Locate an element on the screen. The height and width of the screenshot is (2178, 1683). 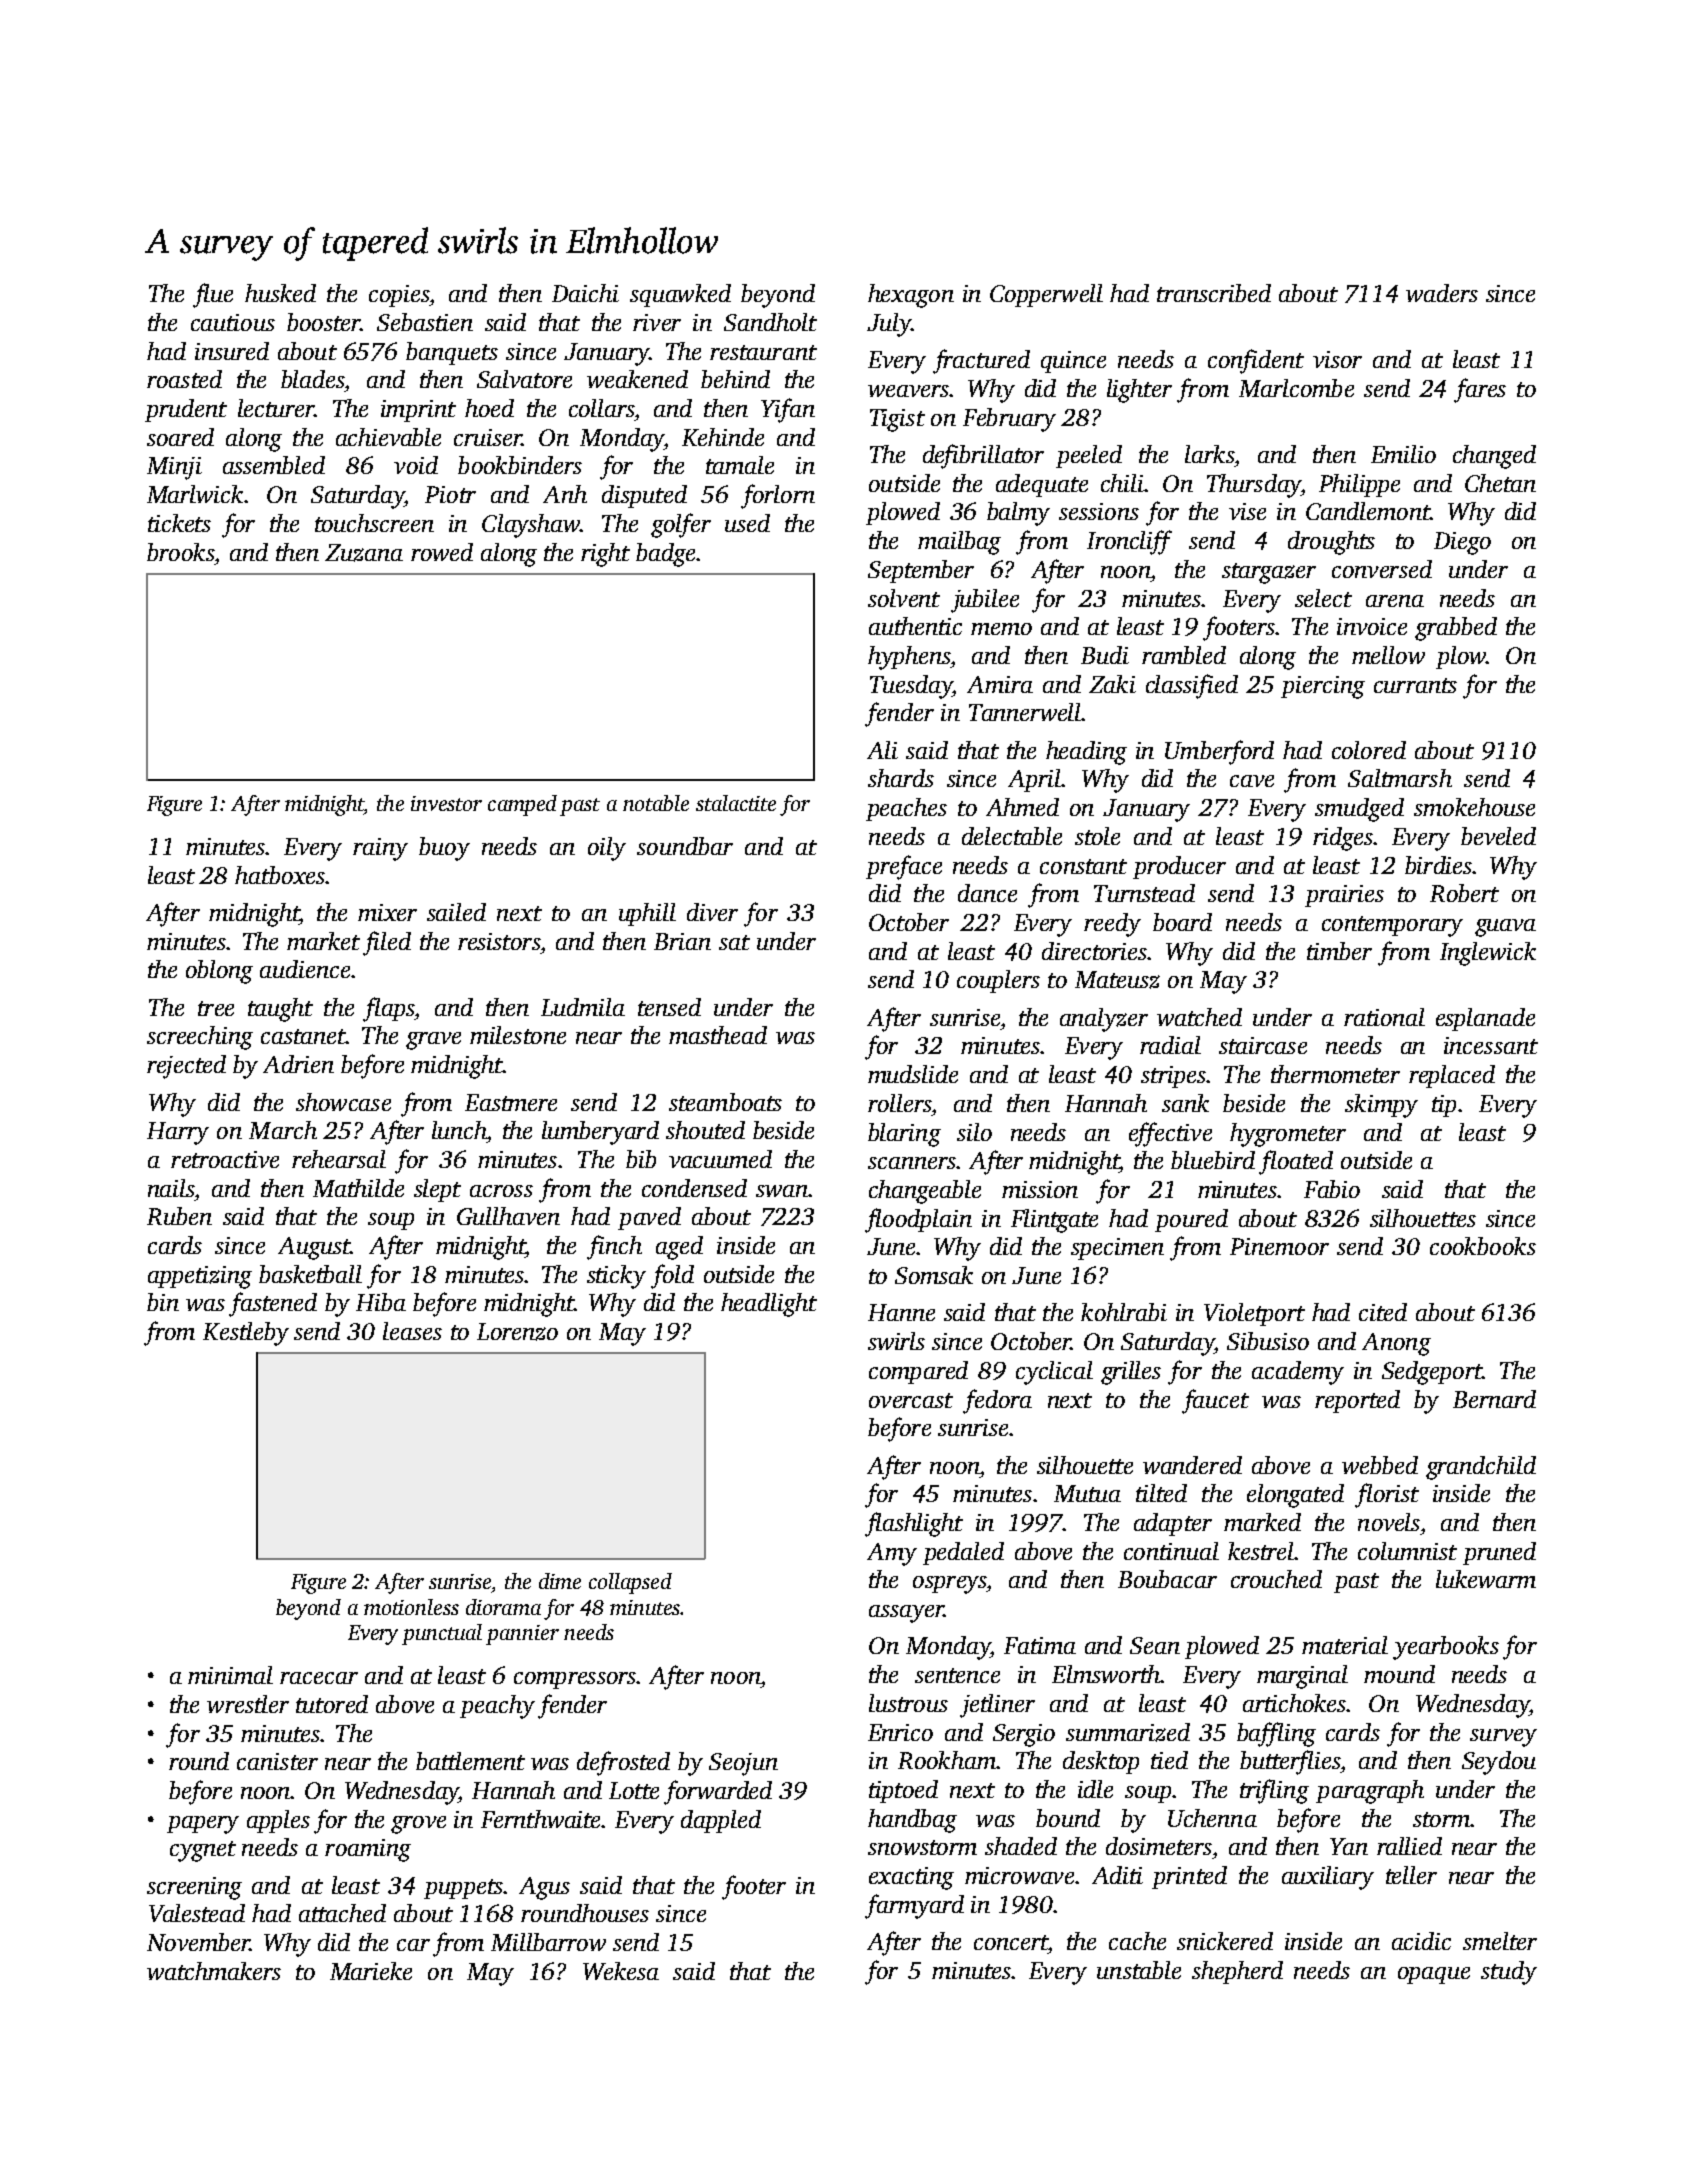
hatboxes is located at coordinates (280, 875).
